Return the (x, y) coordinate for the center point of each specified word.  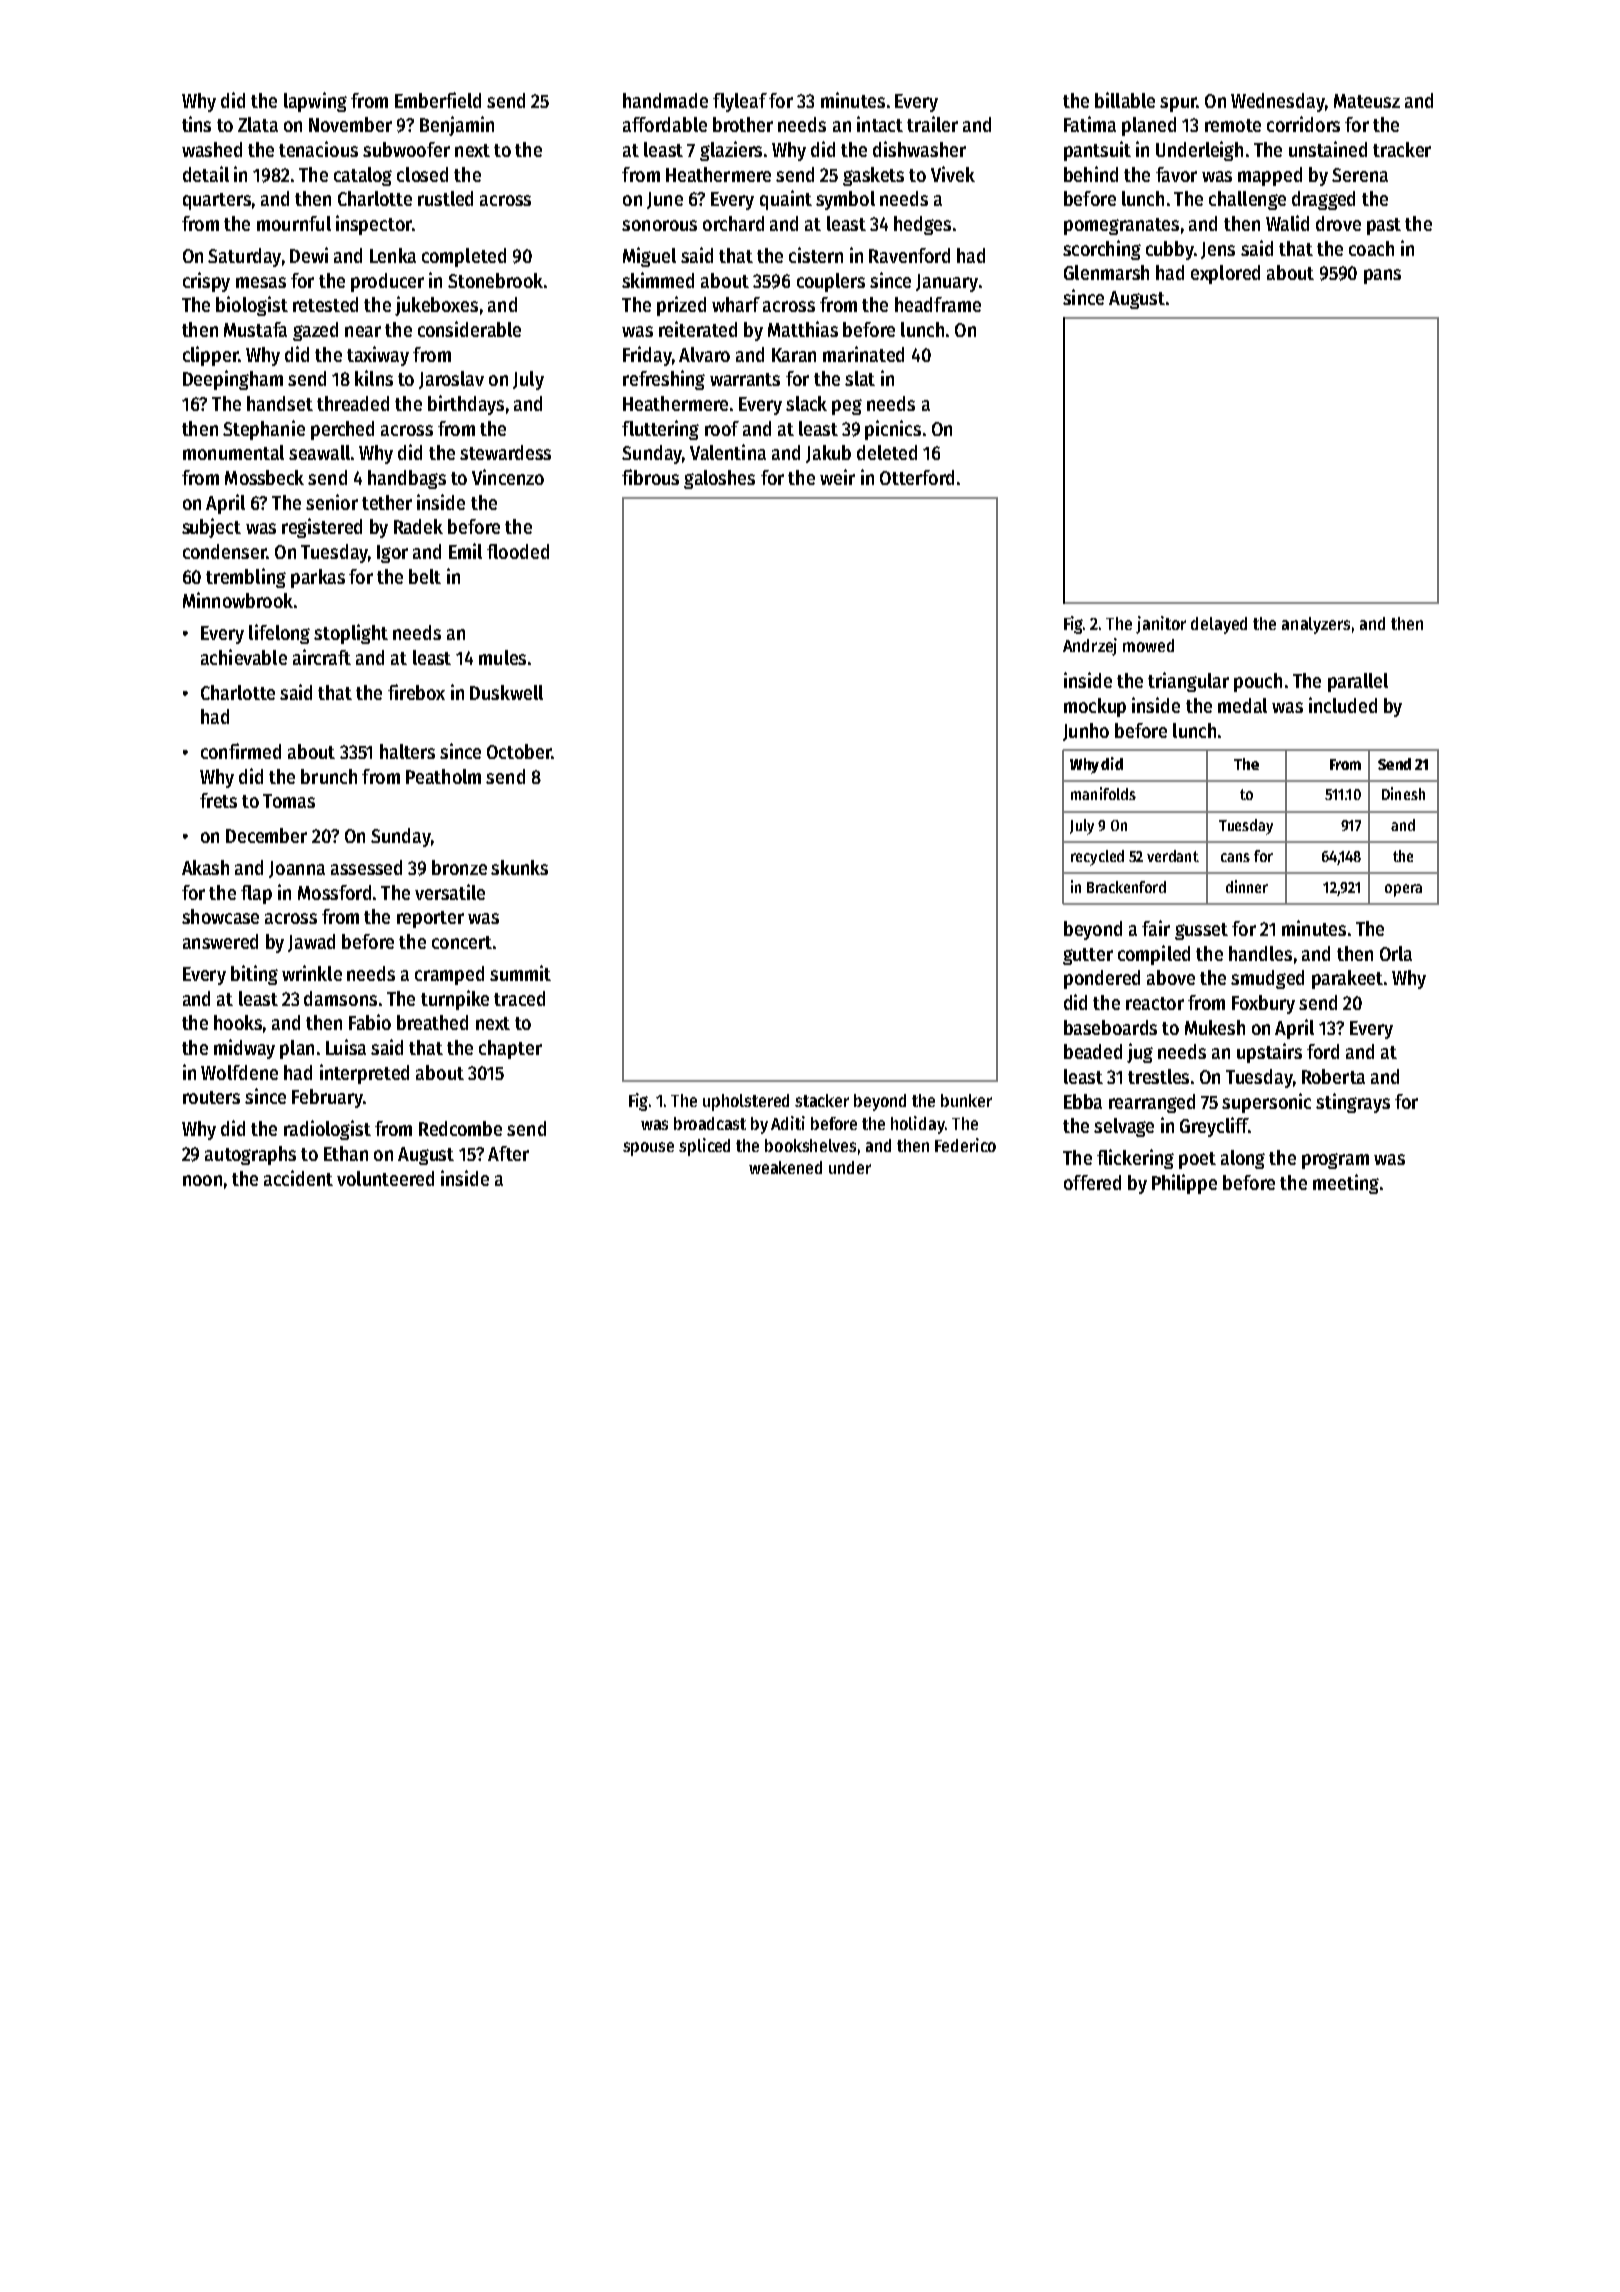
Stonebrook (495, 280)
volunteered (385, 1178)
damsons (340, 998)
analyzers (1316, 625)
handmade (665, 100)
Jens (1218, 250)
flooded (518, 551)
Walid (1287, 223)
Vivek (953, 174)
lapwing (315, 102)
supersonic (1266, 1103)
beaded (1093, 1051)
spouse (648, 1149)
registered (322, 528)
